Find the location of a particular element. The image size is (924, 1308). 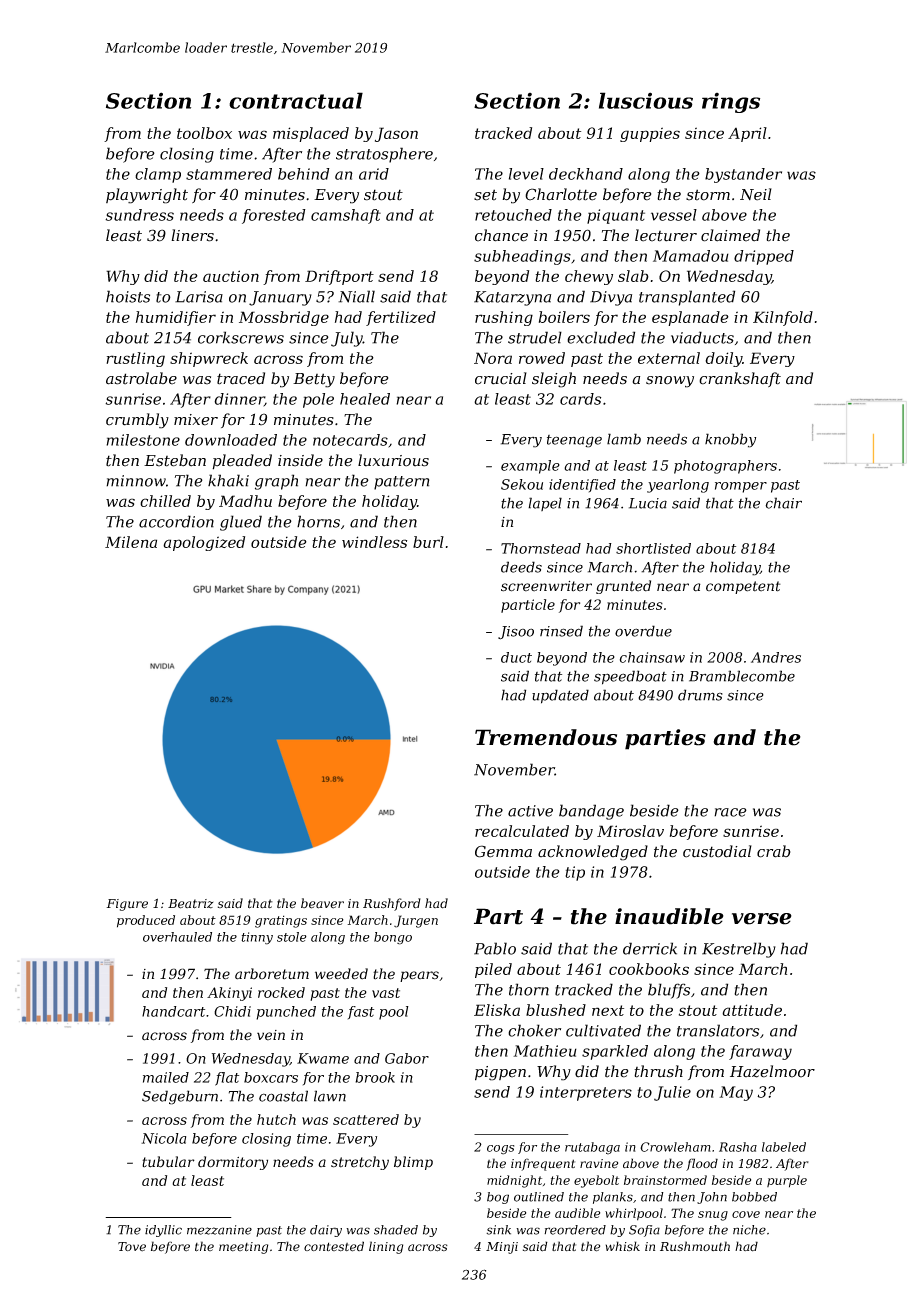

stammered is located at coordinates (229, 174).
